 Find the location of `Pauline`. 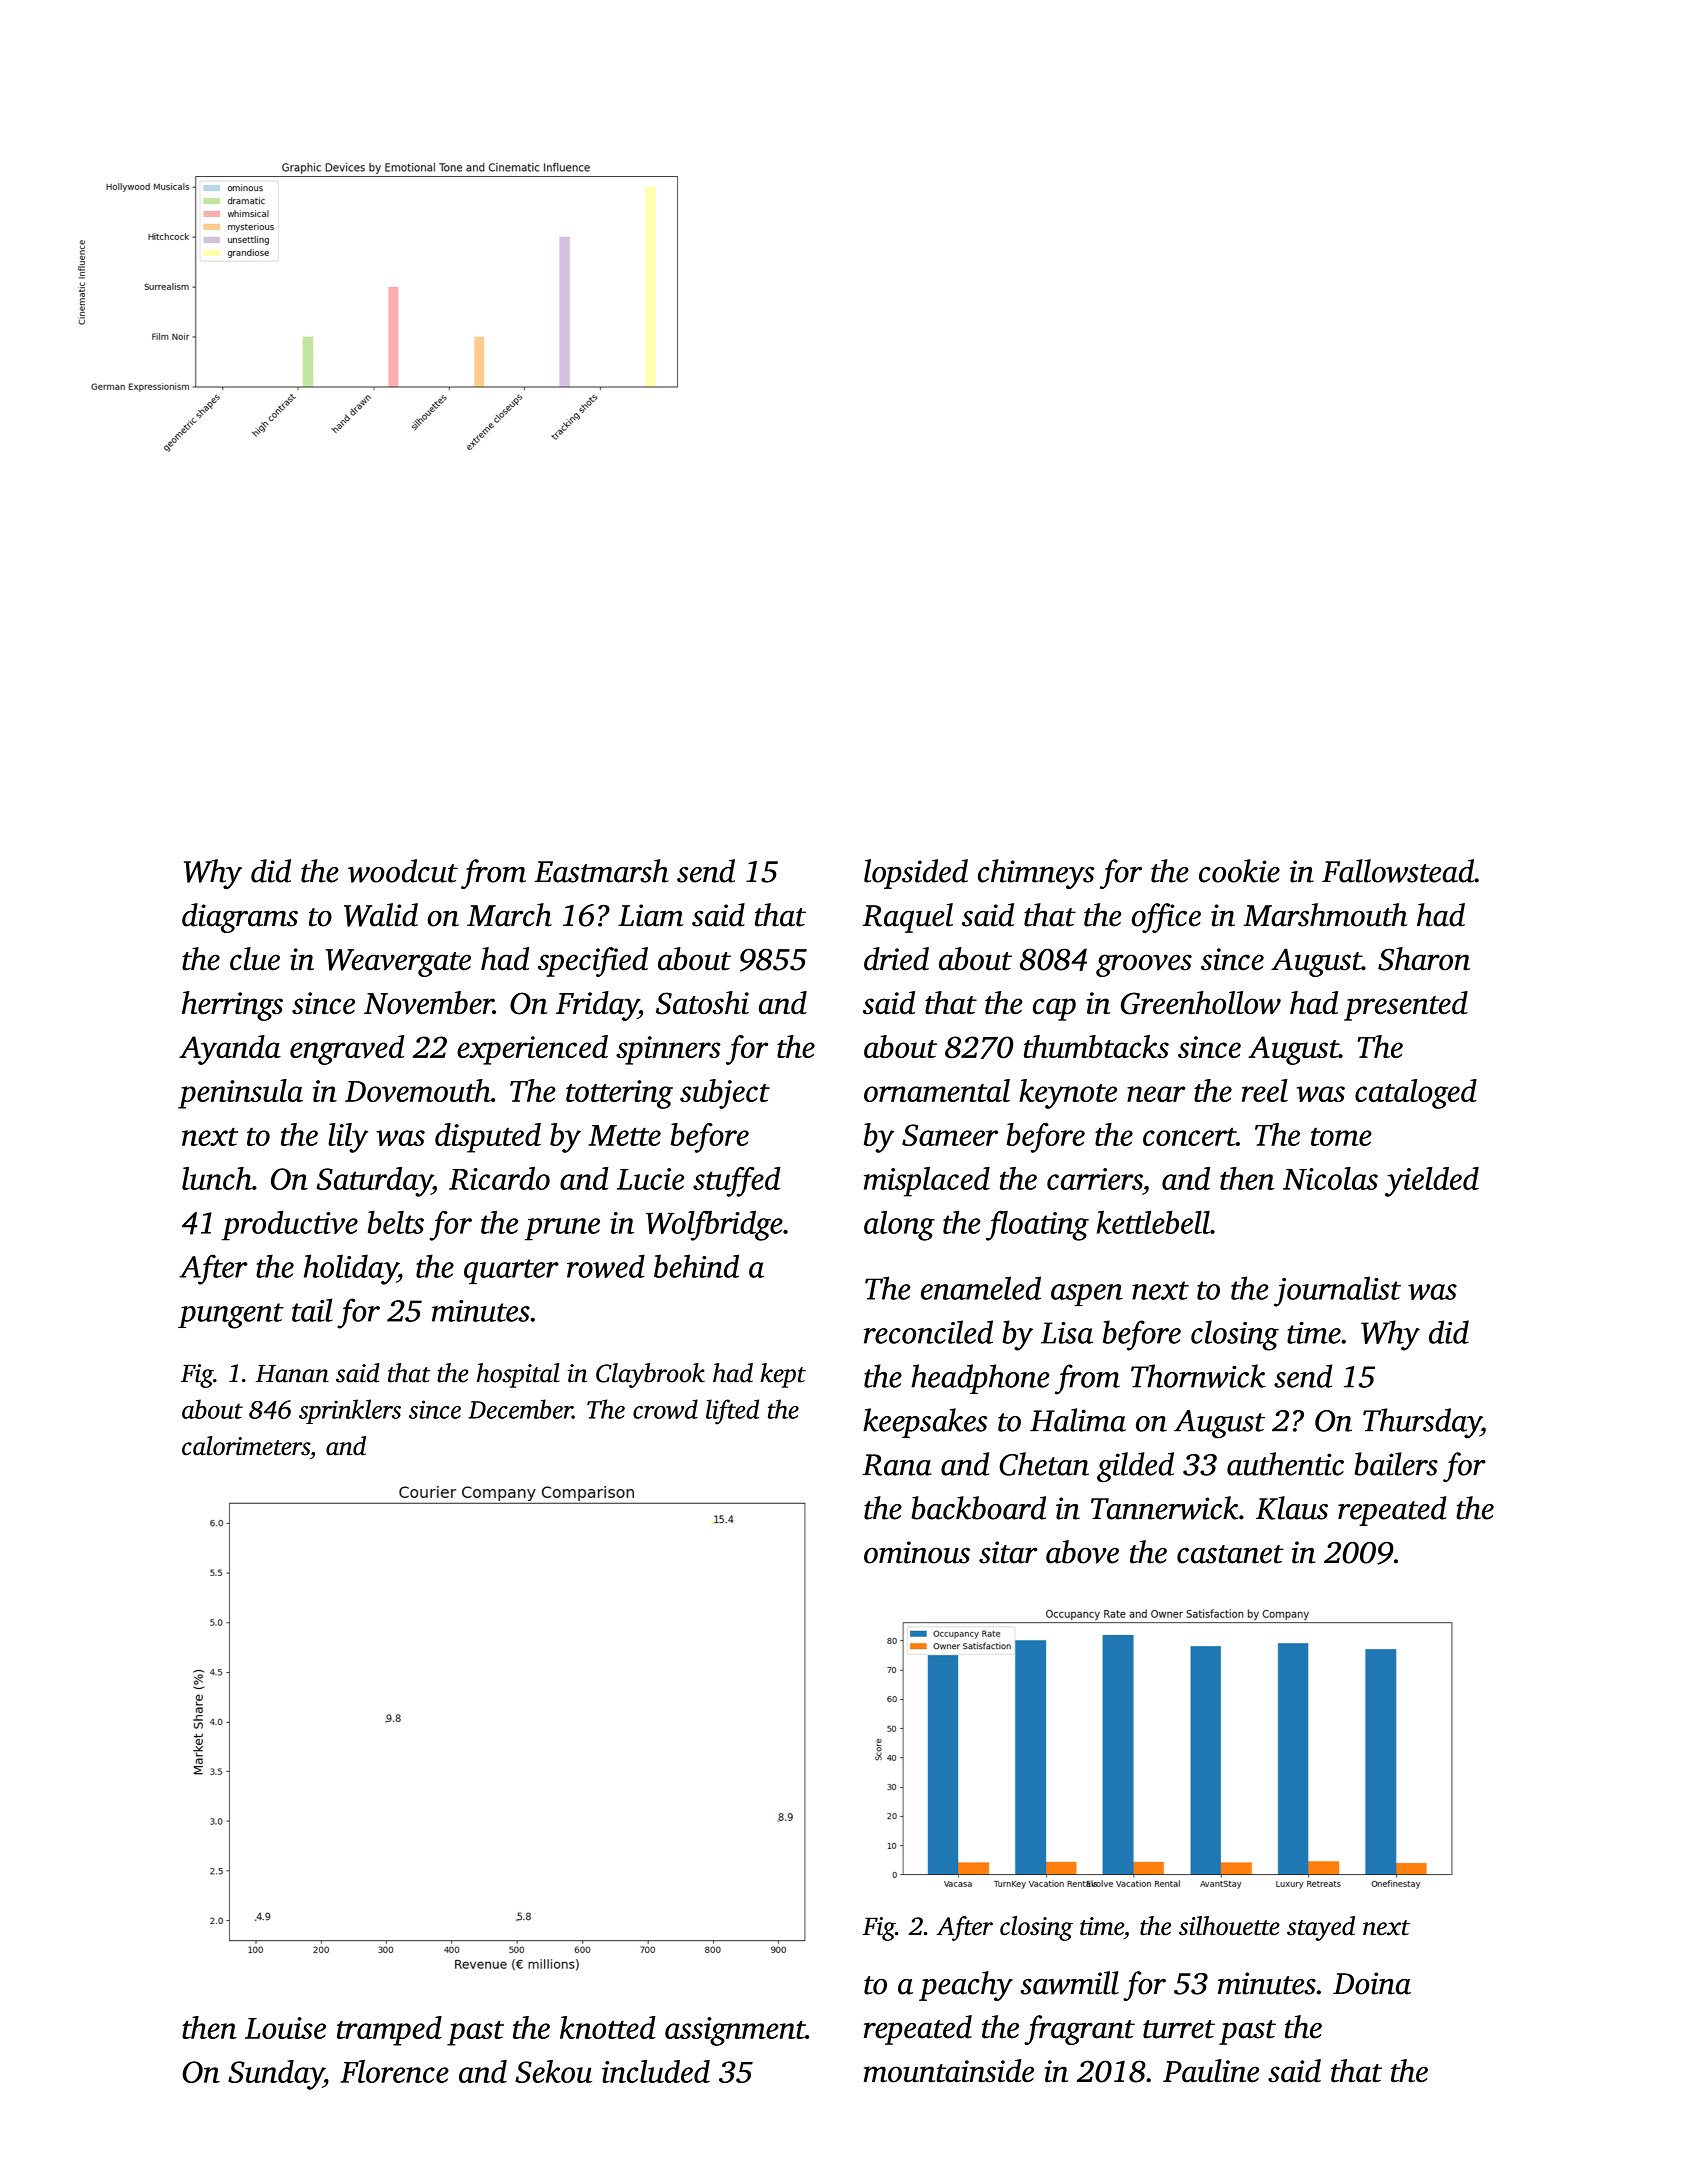

Pauline is located at coordinates (1211, 2071).
